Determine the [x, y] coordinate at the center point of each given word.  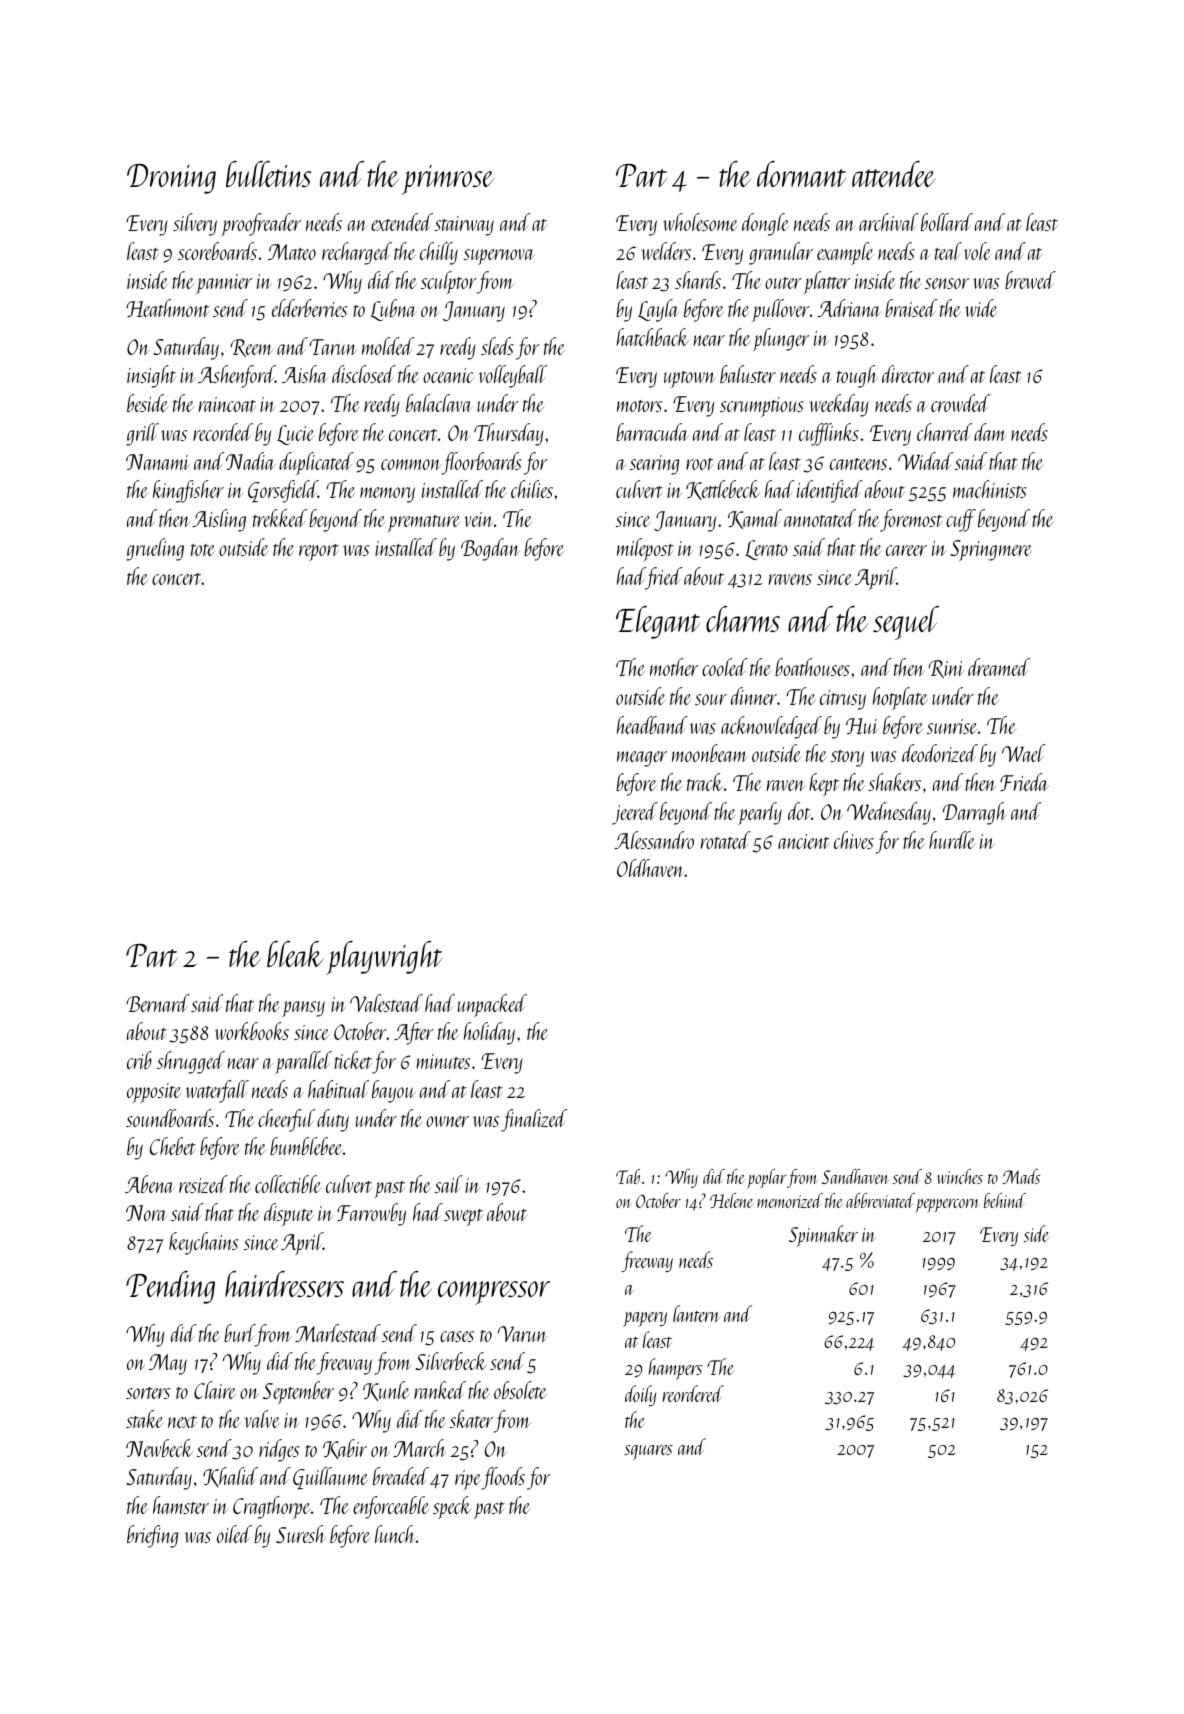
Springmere [990, 550]
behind [1005, 1200]
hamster [181, 1505]
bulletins [268, 174]
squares [648, 1452]
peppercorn [947, 1206]
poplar [767, 1179]
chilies [532, 489]
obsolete [520, 1390]
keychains [203, 1243]
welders [666, 251]
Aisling [219, 520]
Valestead [386, 1003]
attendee [894, 174]
